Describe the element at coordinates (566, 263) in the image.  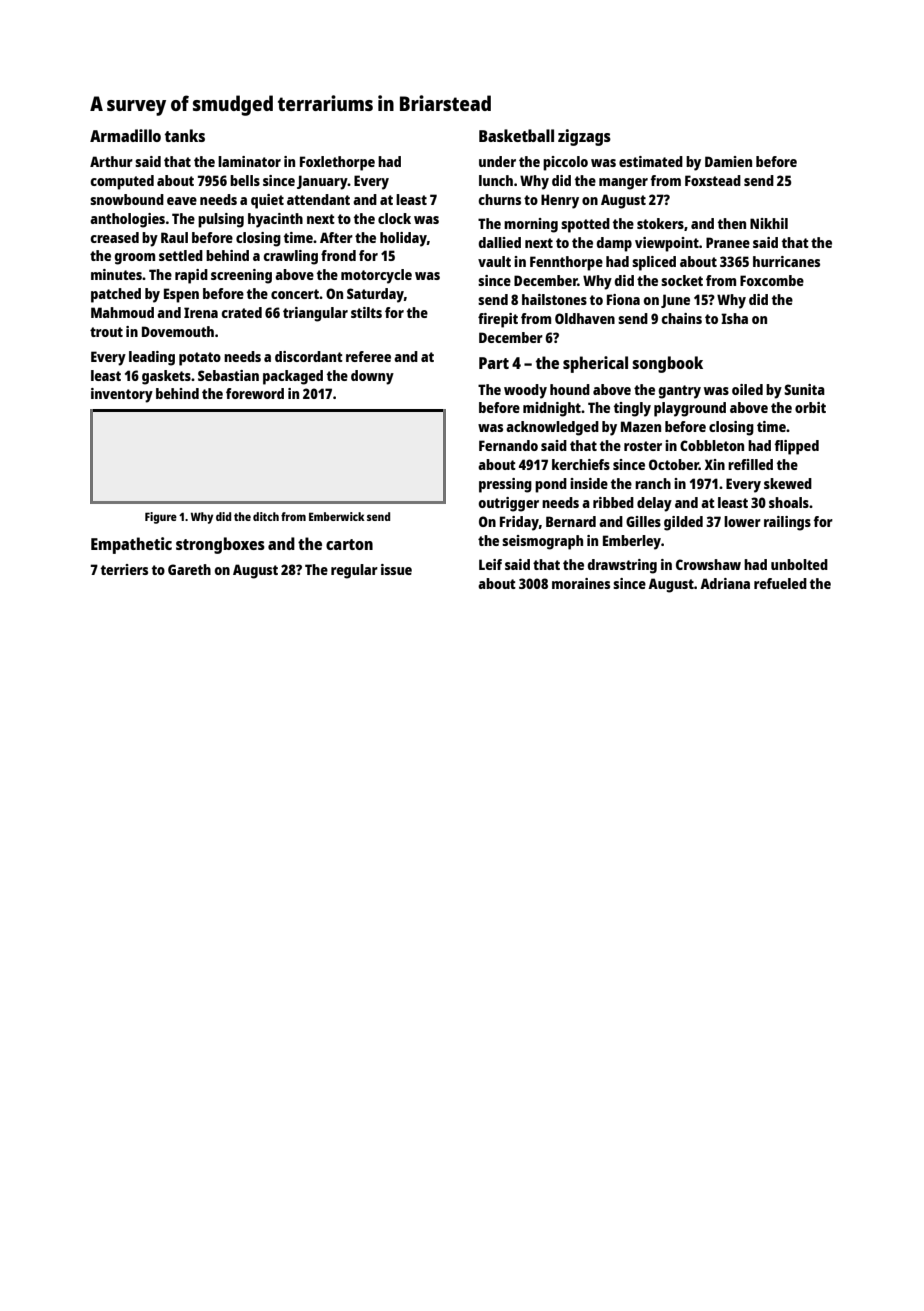
I see `Fennthorpe` at that location.
